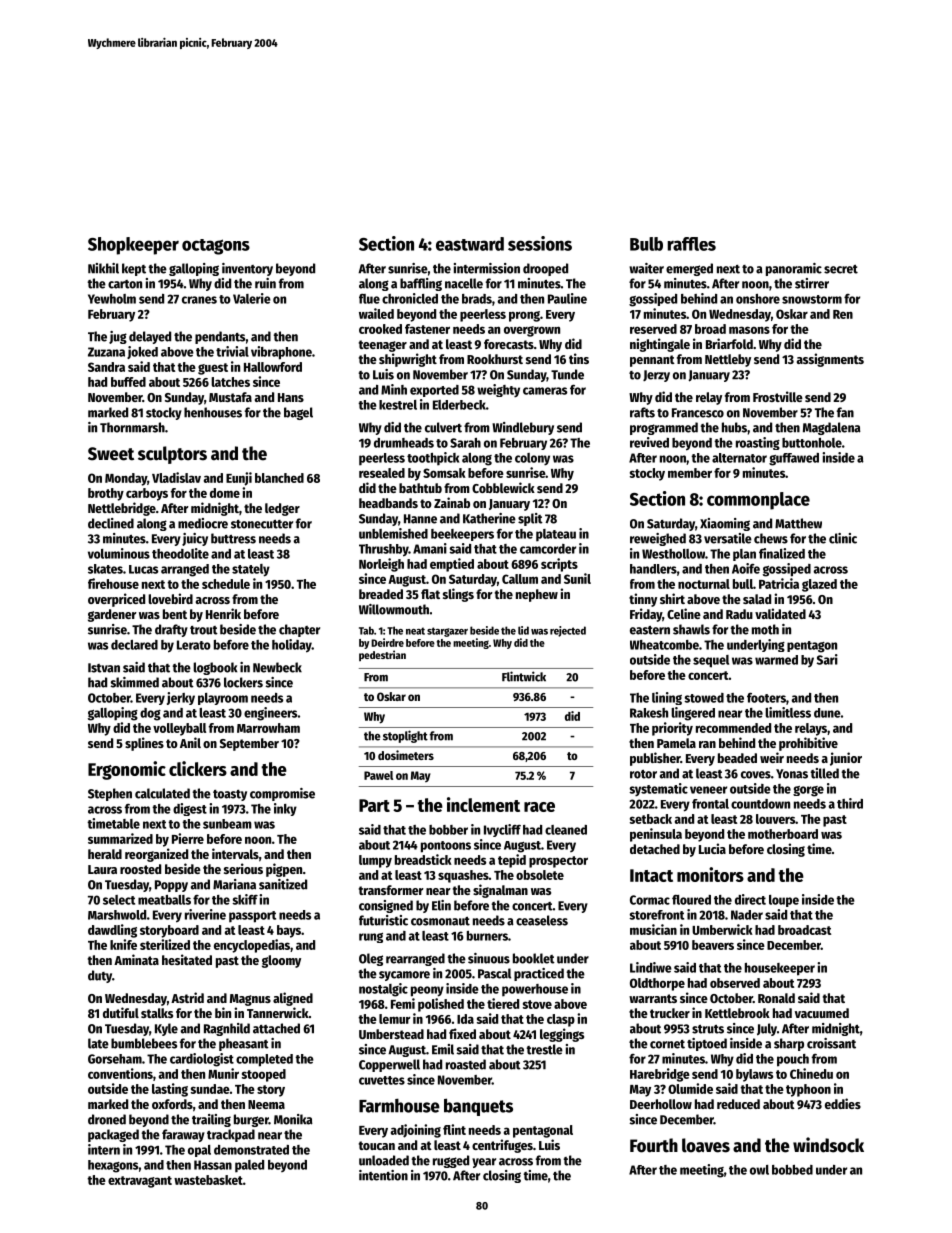 The width and height of the page is (952, 1233). Describe the element at coordinates (420, 488) in the page. I see `bathtub` at that location.
